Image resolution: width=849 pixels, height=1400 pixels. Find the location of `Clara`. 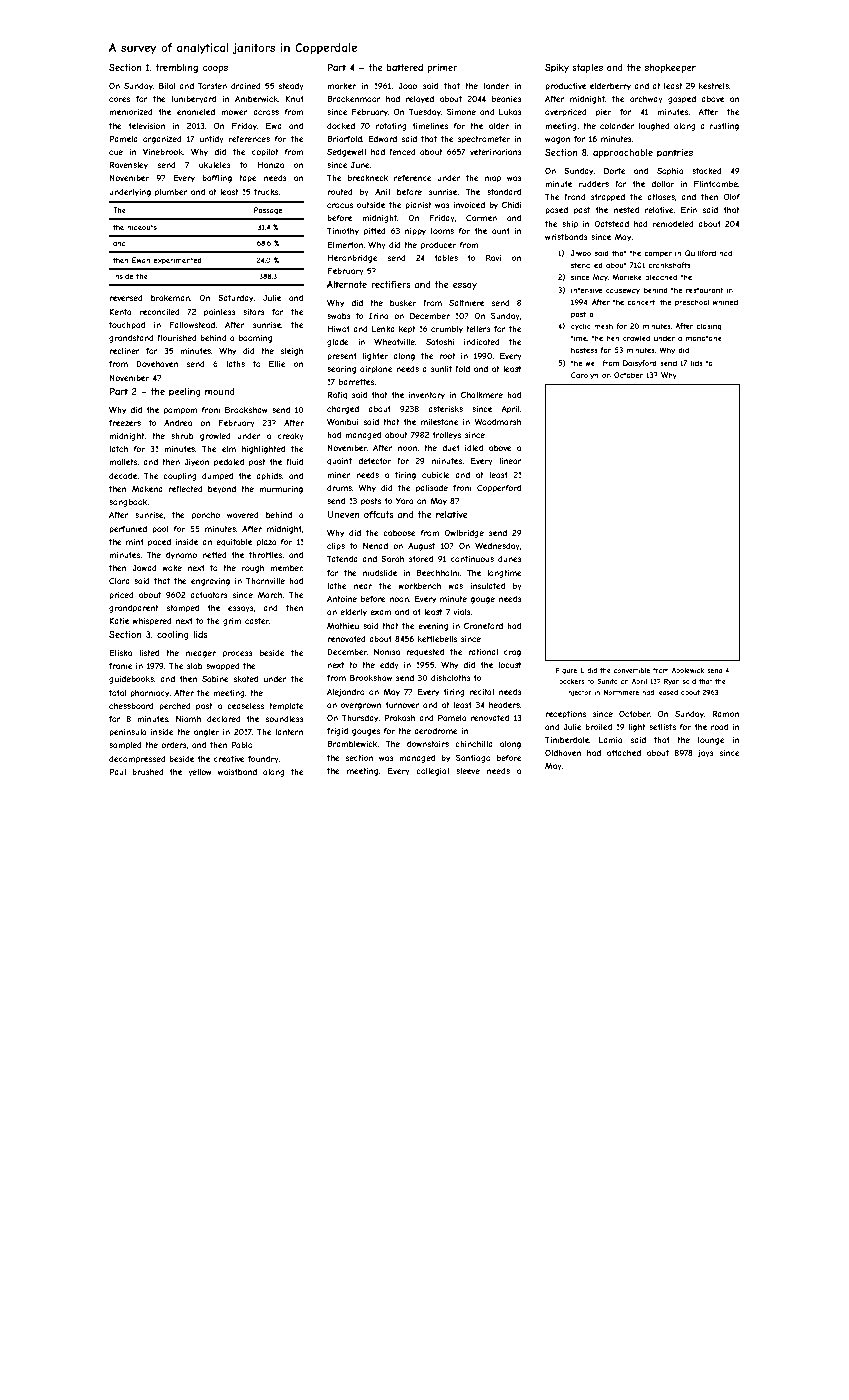

Clara is located at coordinates (119, 580).
